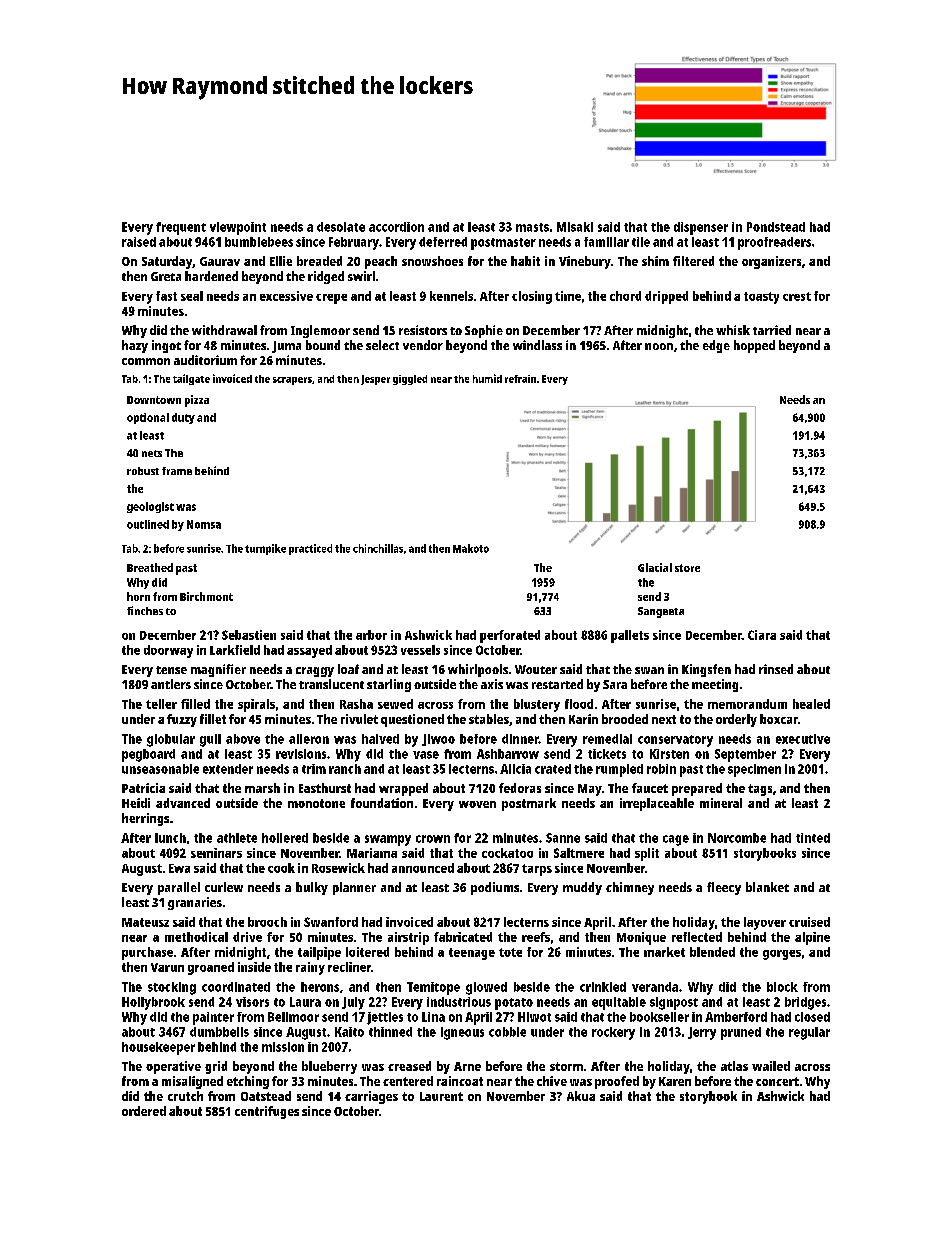  I want to click on Laura, so click(305, 1002).
